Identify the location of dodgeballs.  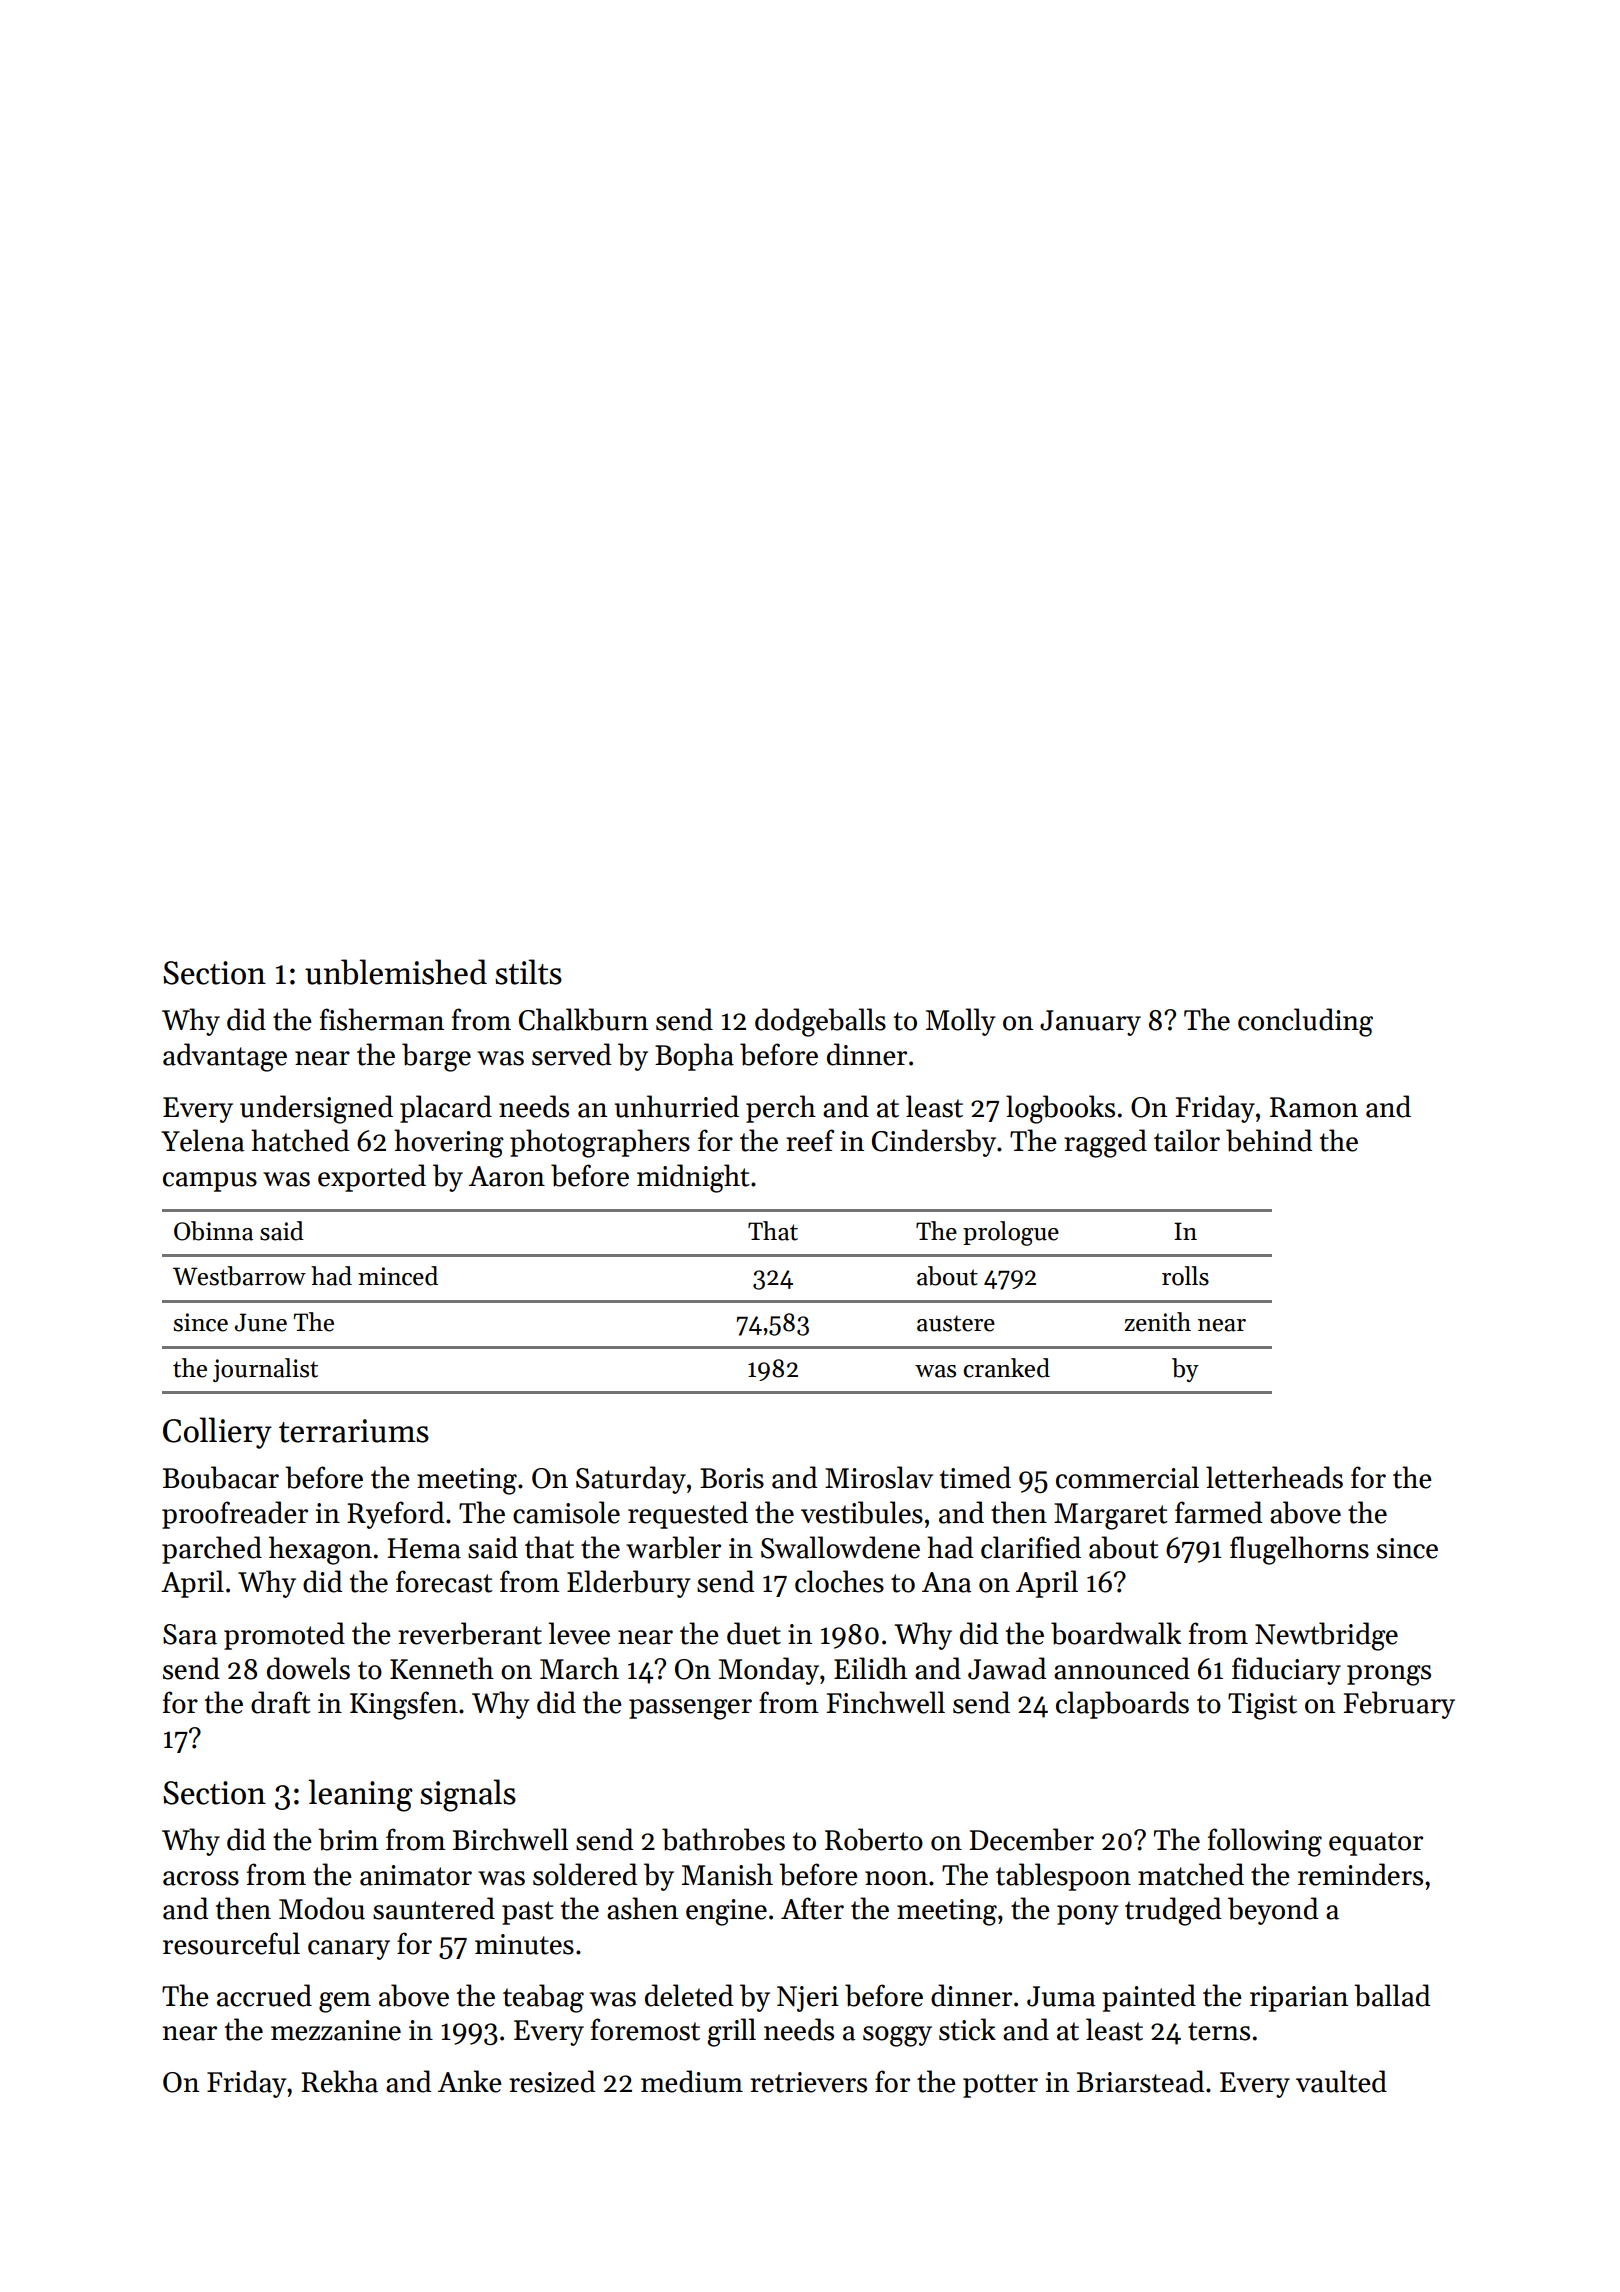
(820, 1022).
